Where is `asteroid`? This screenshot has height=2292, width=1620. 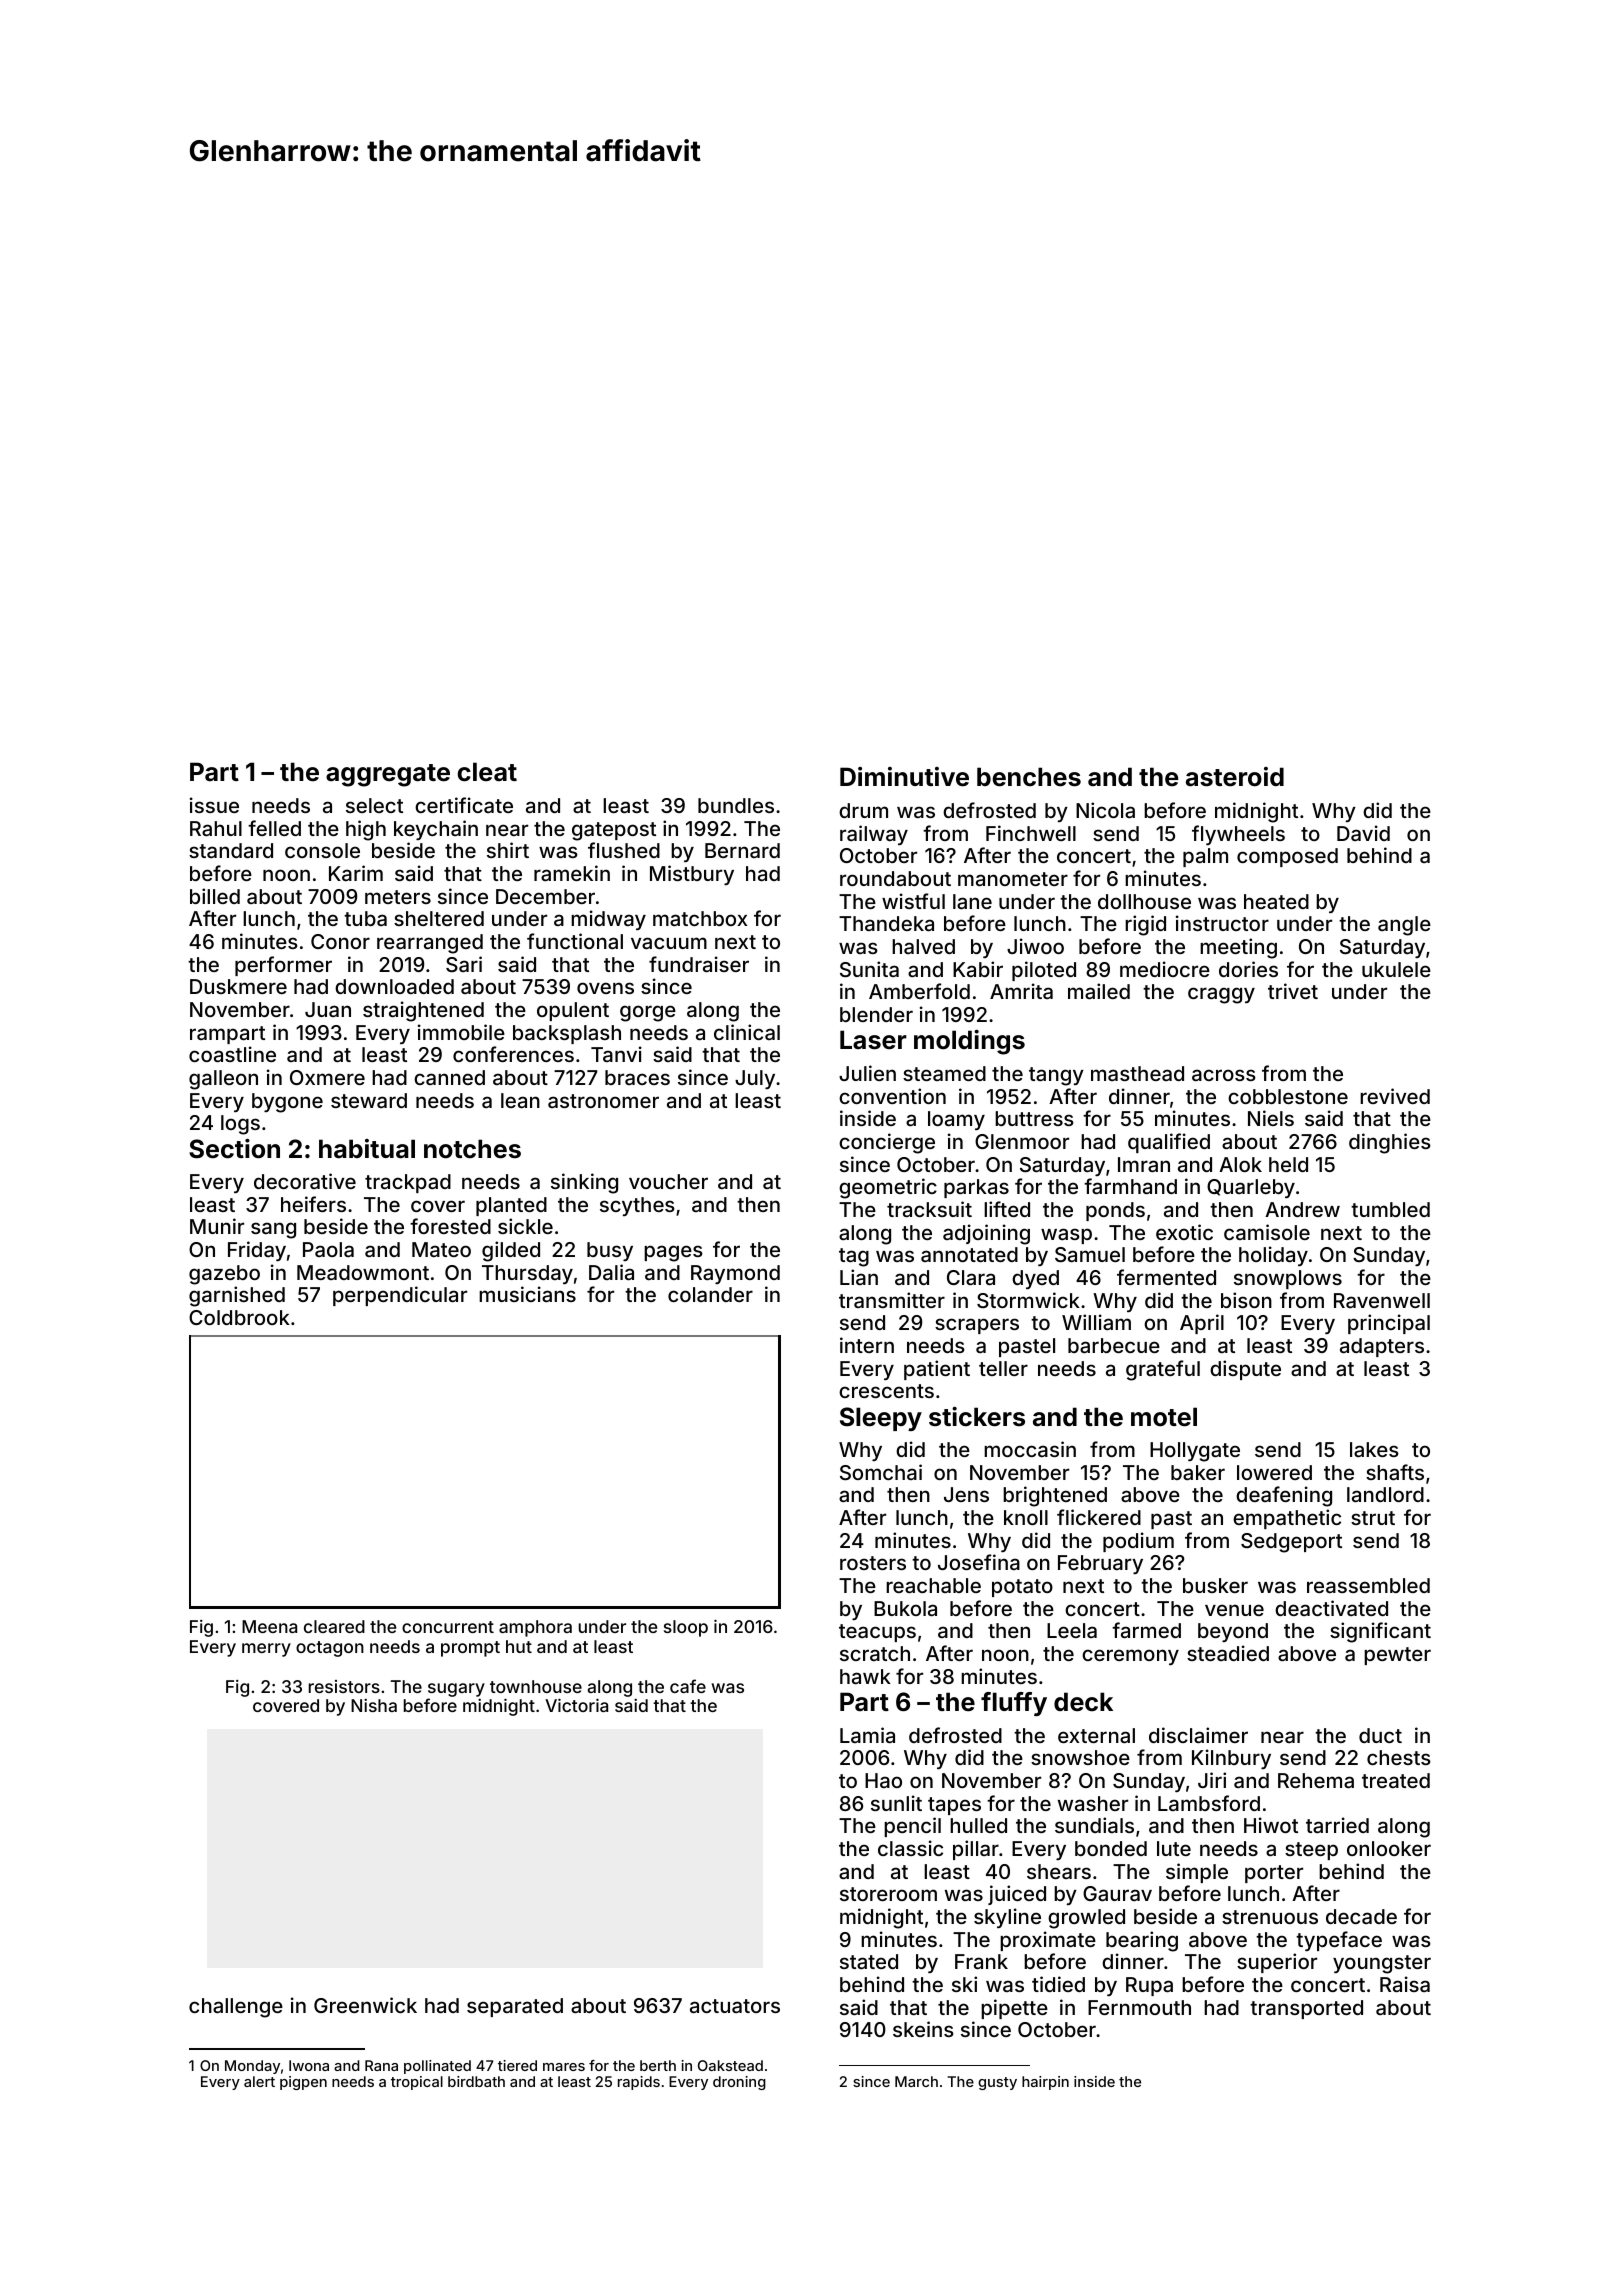
asteroid is located at coordinates (1235, 777).
